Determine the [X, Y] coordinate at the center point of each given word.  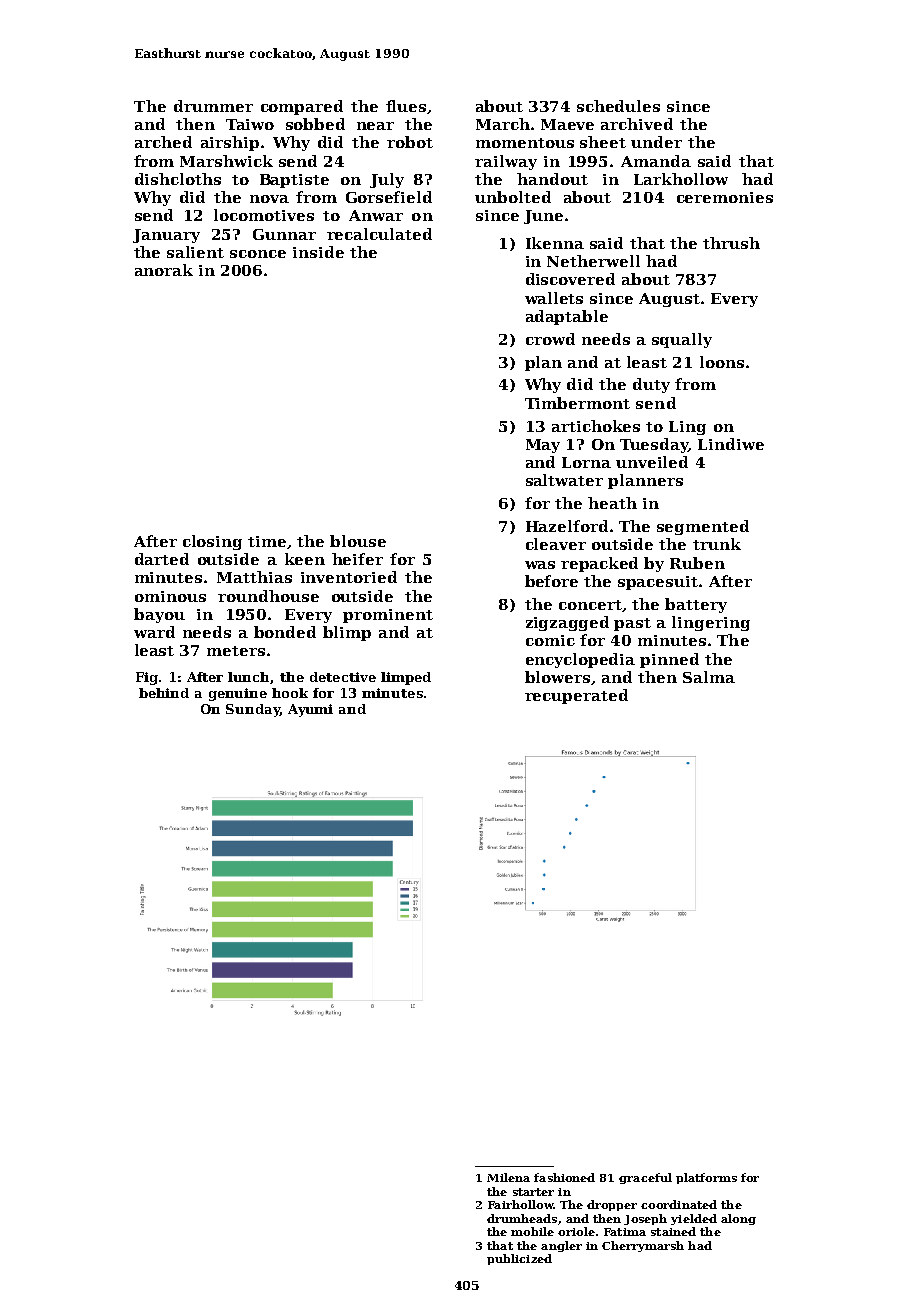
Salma [709, 677]
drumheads [522, 1218]
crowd [550, 339]
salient [195, 252]
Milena [508, 1177]
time [267, 541]
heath [612, 503]
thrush [731, 243]
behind [164, 693]
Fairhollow [520, 1204]
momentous [525, 143]
